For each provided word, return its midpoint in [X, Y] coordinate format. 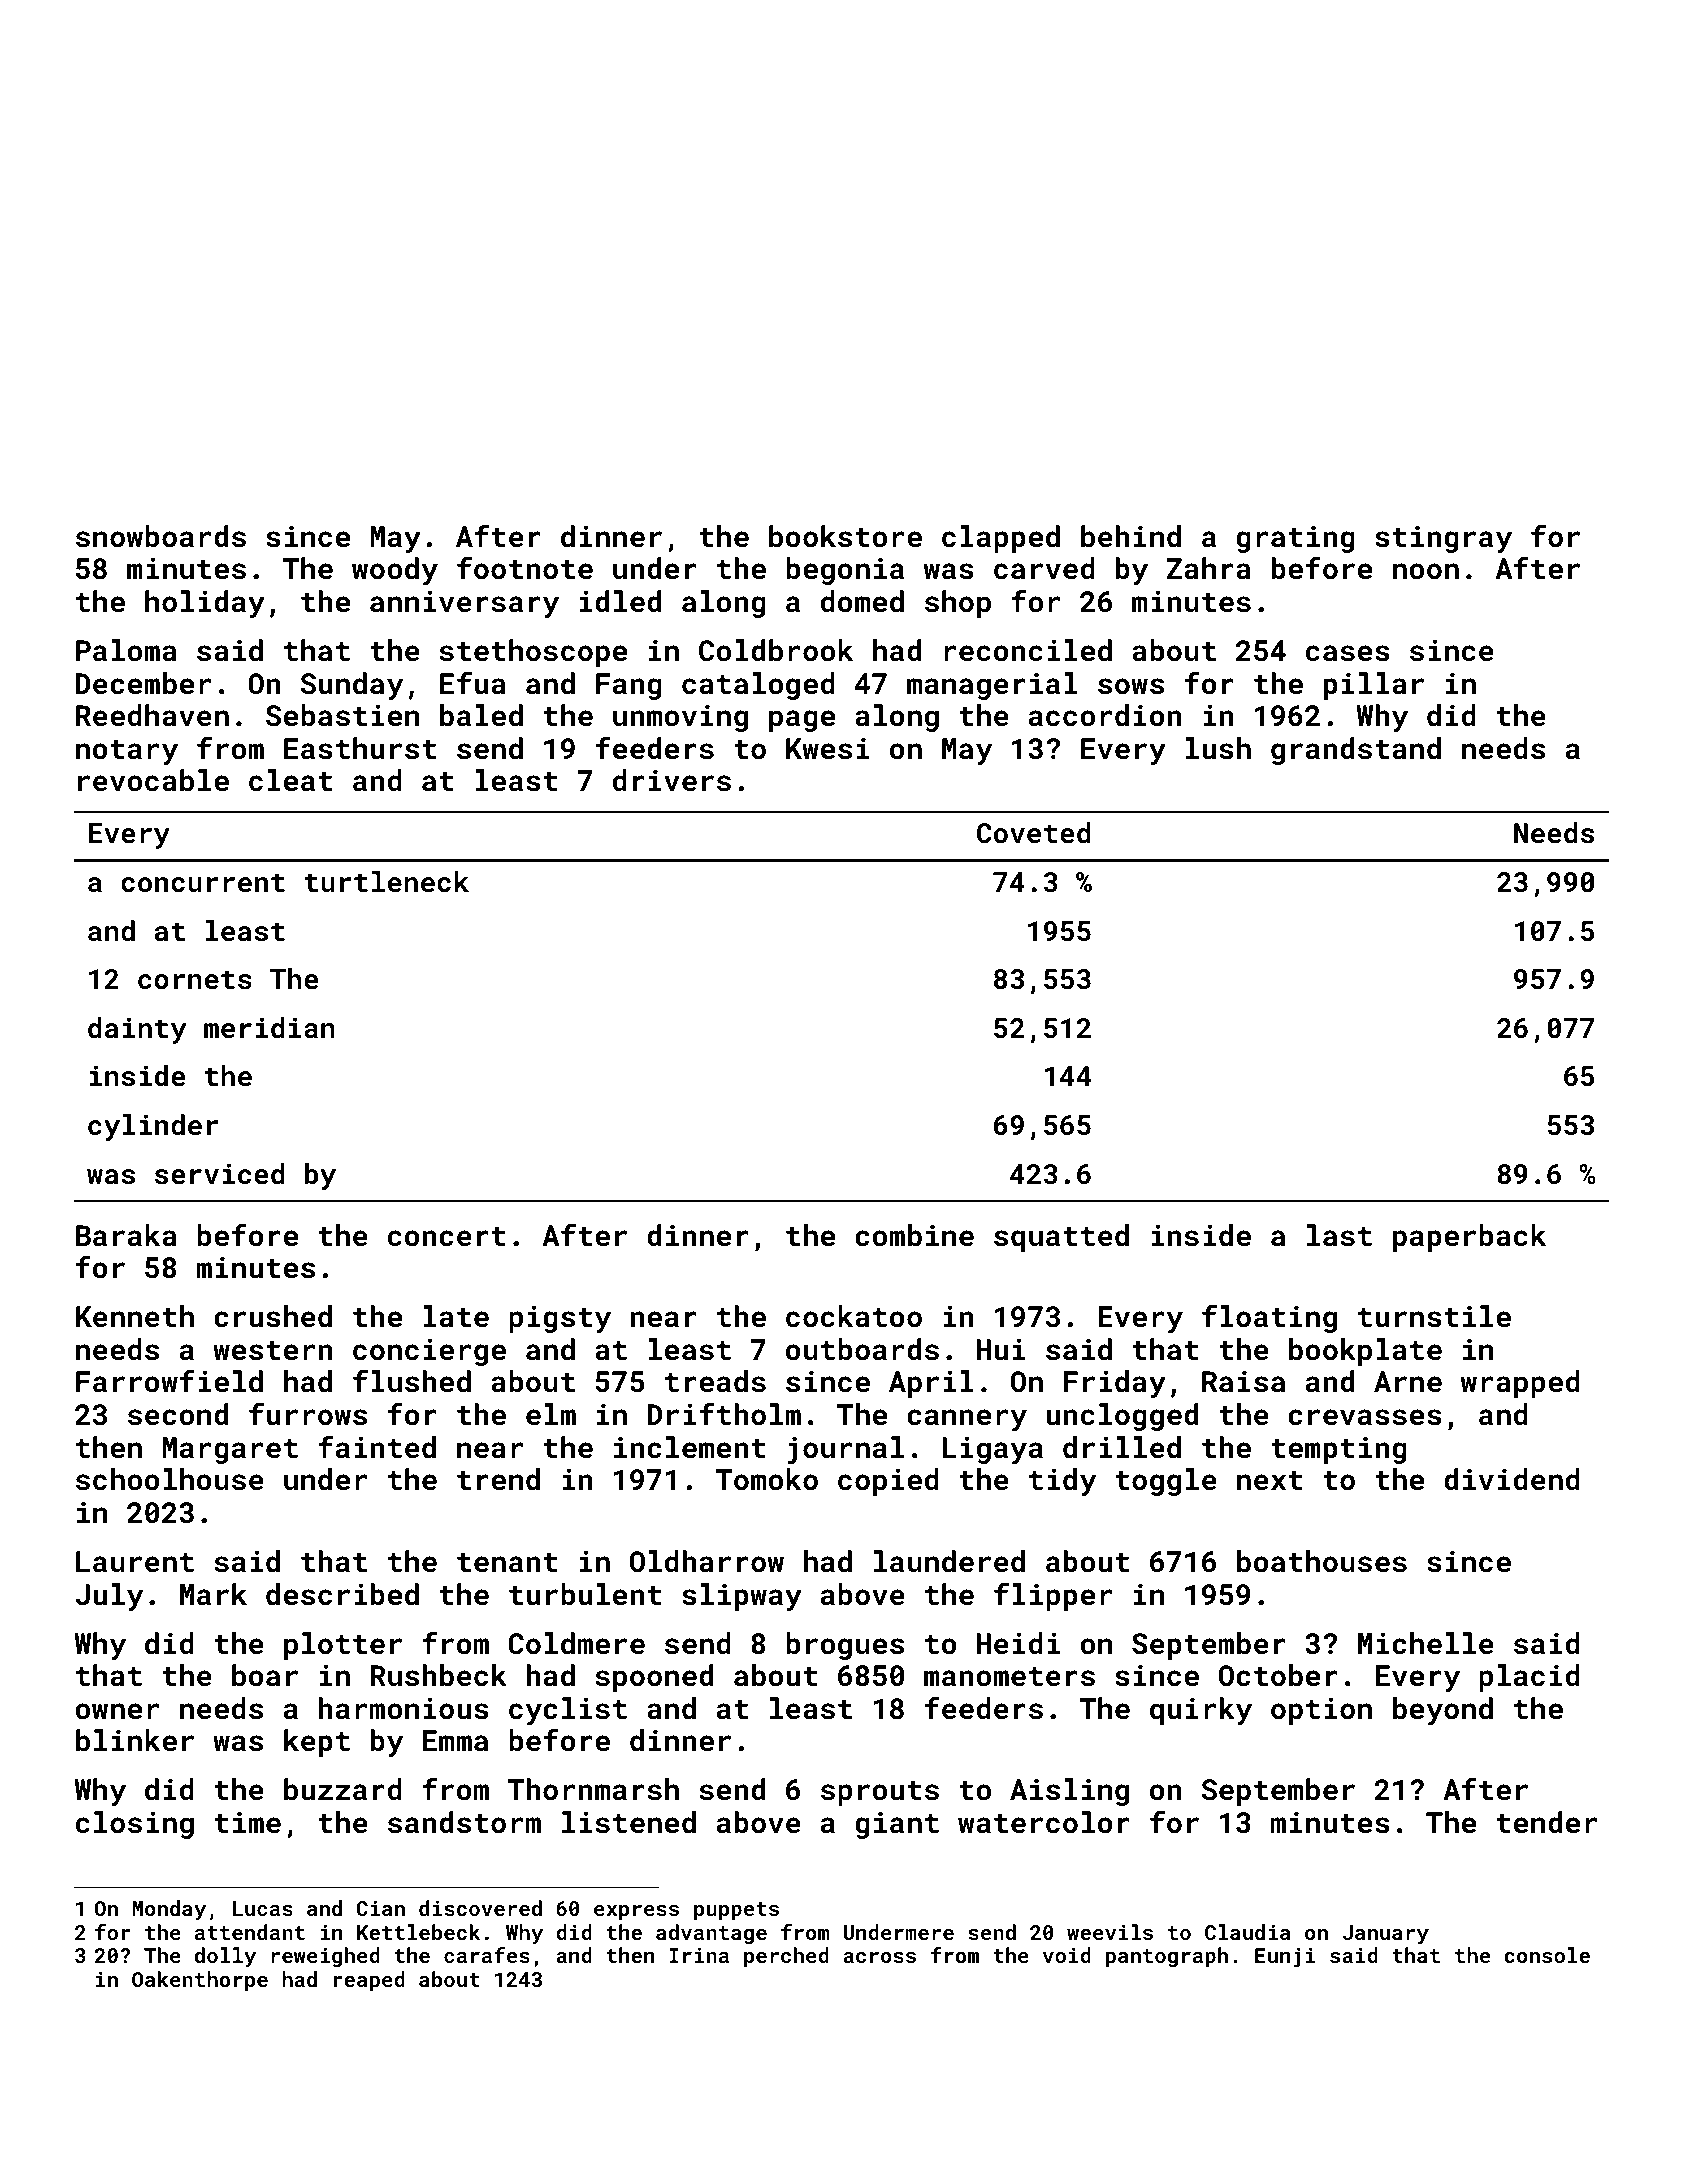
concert [447, 1237]
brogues [845, 1646]
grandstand [1356, 751]
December [143, 683]
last [1339, 1235]
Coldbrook [776, 650]
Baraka [126, 1235]
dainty [137, 1030]
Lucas [263, 1908]
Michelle [1426, 1643]
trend [498, 1479]
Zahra [1209, 568]
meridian [269, 1028]
